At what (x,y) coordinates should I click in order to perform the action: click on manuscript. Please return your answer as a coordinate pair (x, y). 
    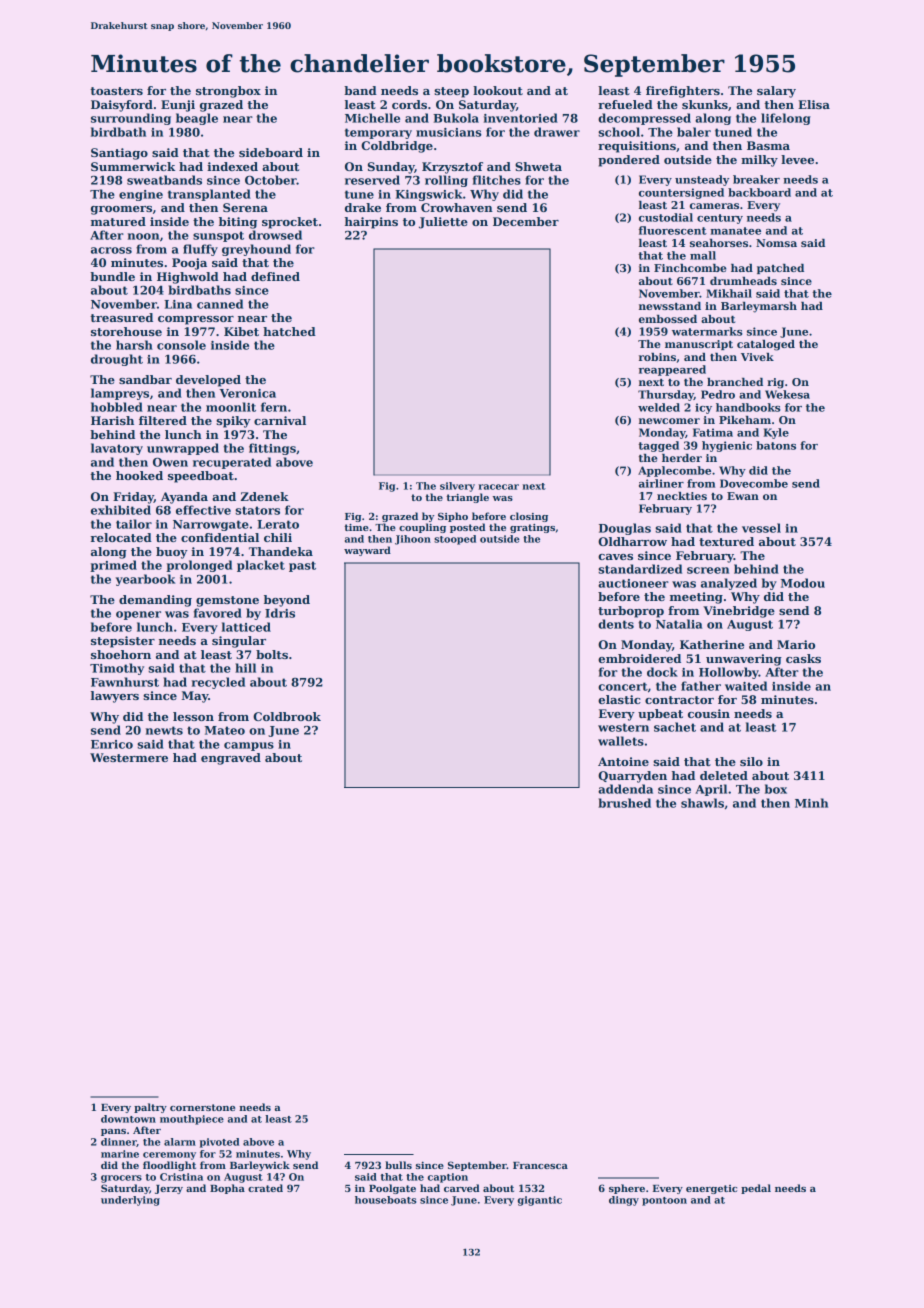
    Looking at the image, I should click on (699, 345).
